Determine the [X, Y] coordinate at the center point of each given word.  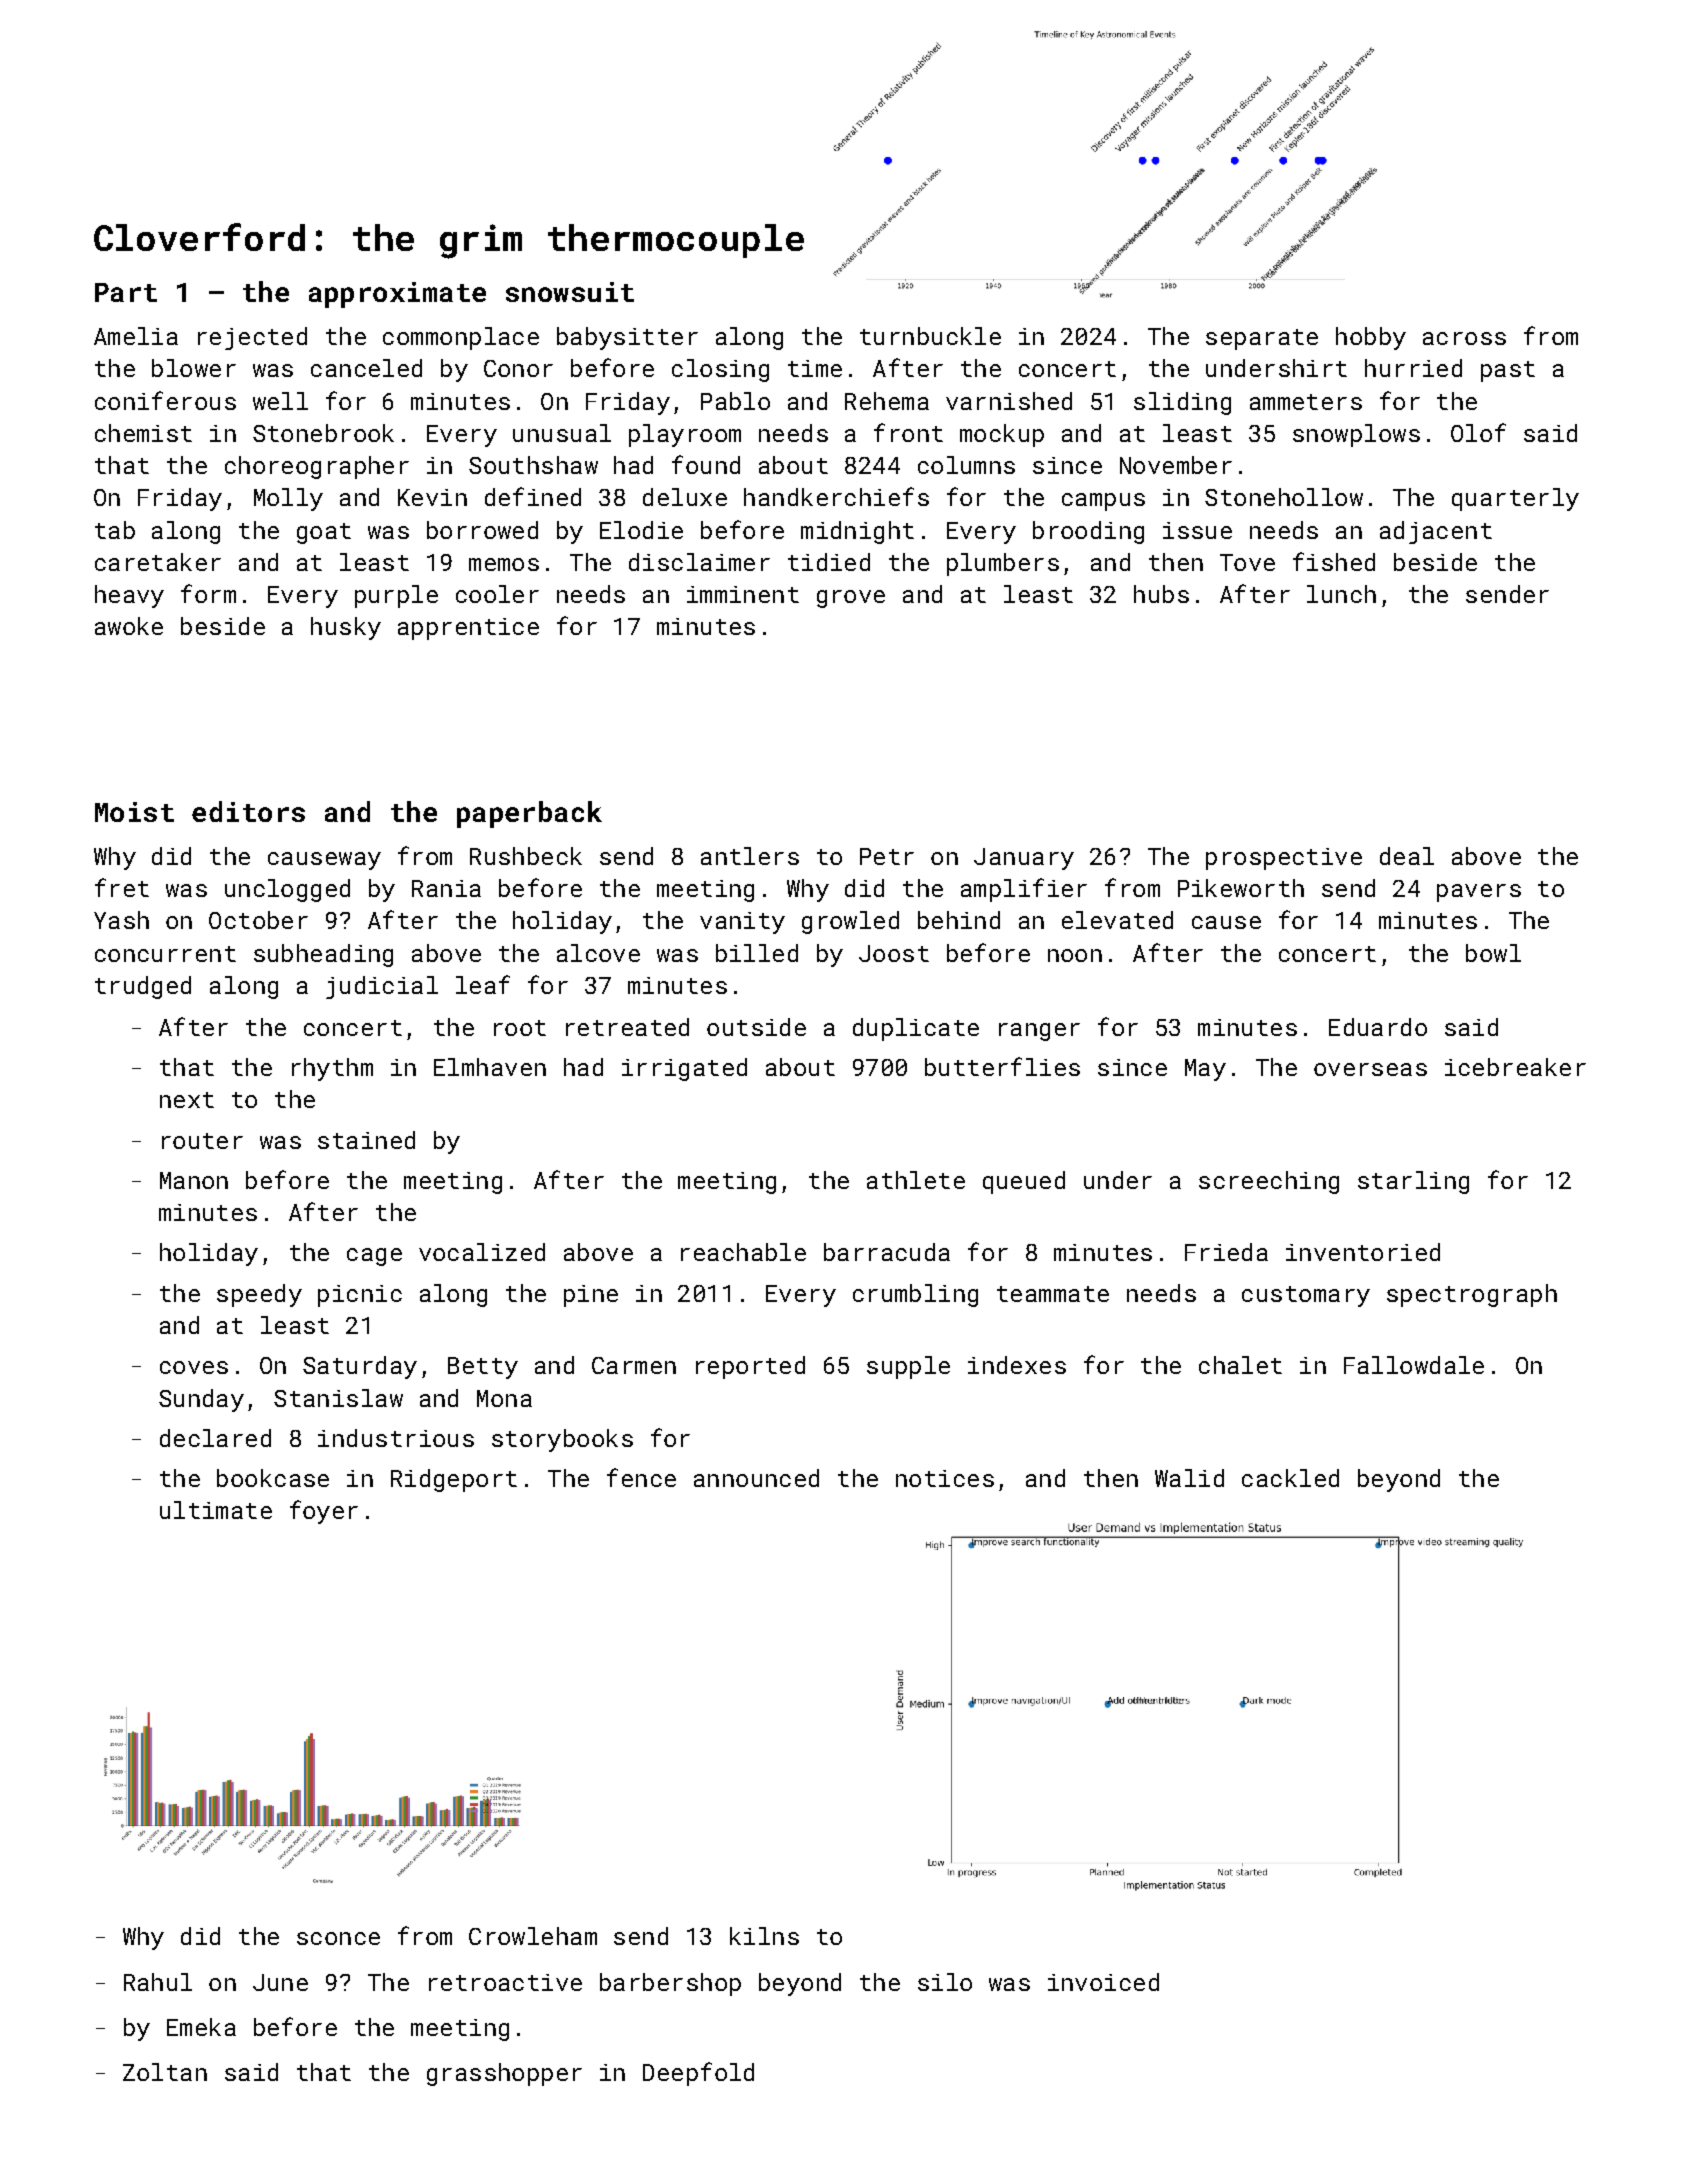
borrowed [482, 530]
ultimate [216, 1510]
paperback [529, 814]
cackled [1290, 1478]
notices [945, 1478]
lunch [1341, 594]
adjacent [1436, 532]
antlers [750, 856]
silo [945, 1982]
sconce [338, 1938]
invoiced [1103, 1982]
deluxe [685, 497]
